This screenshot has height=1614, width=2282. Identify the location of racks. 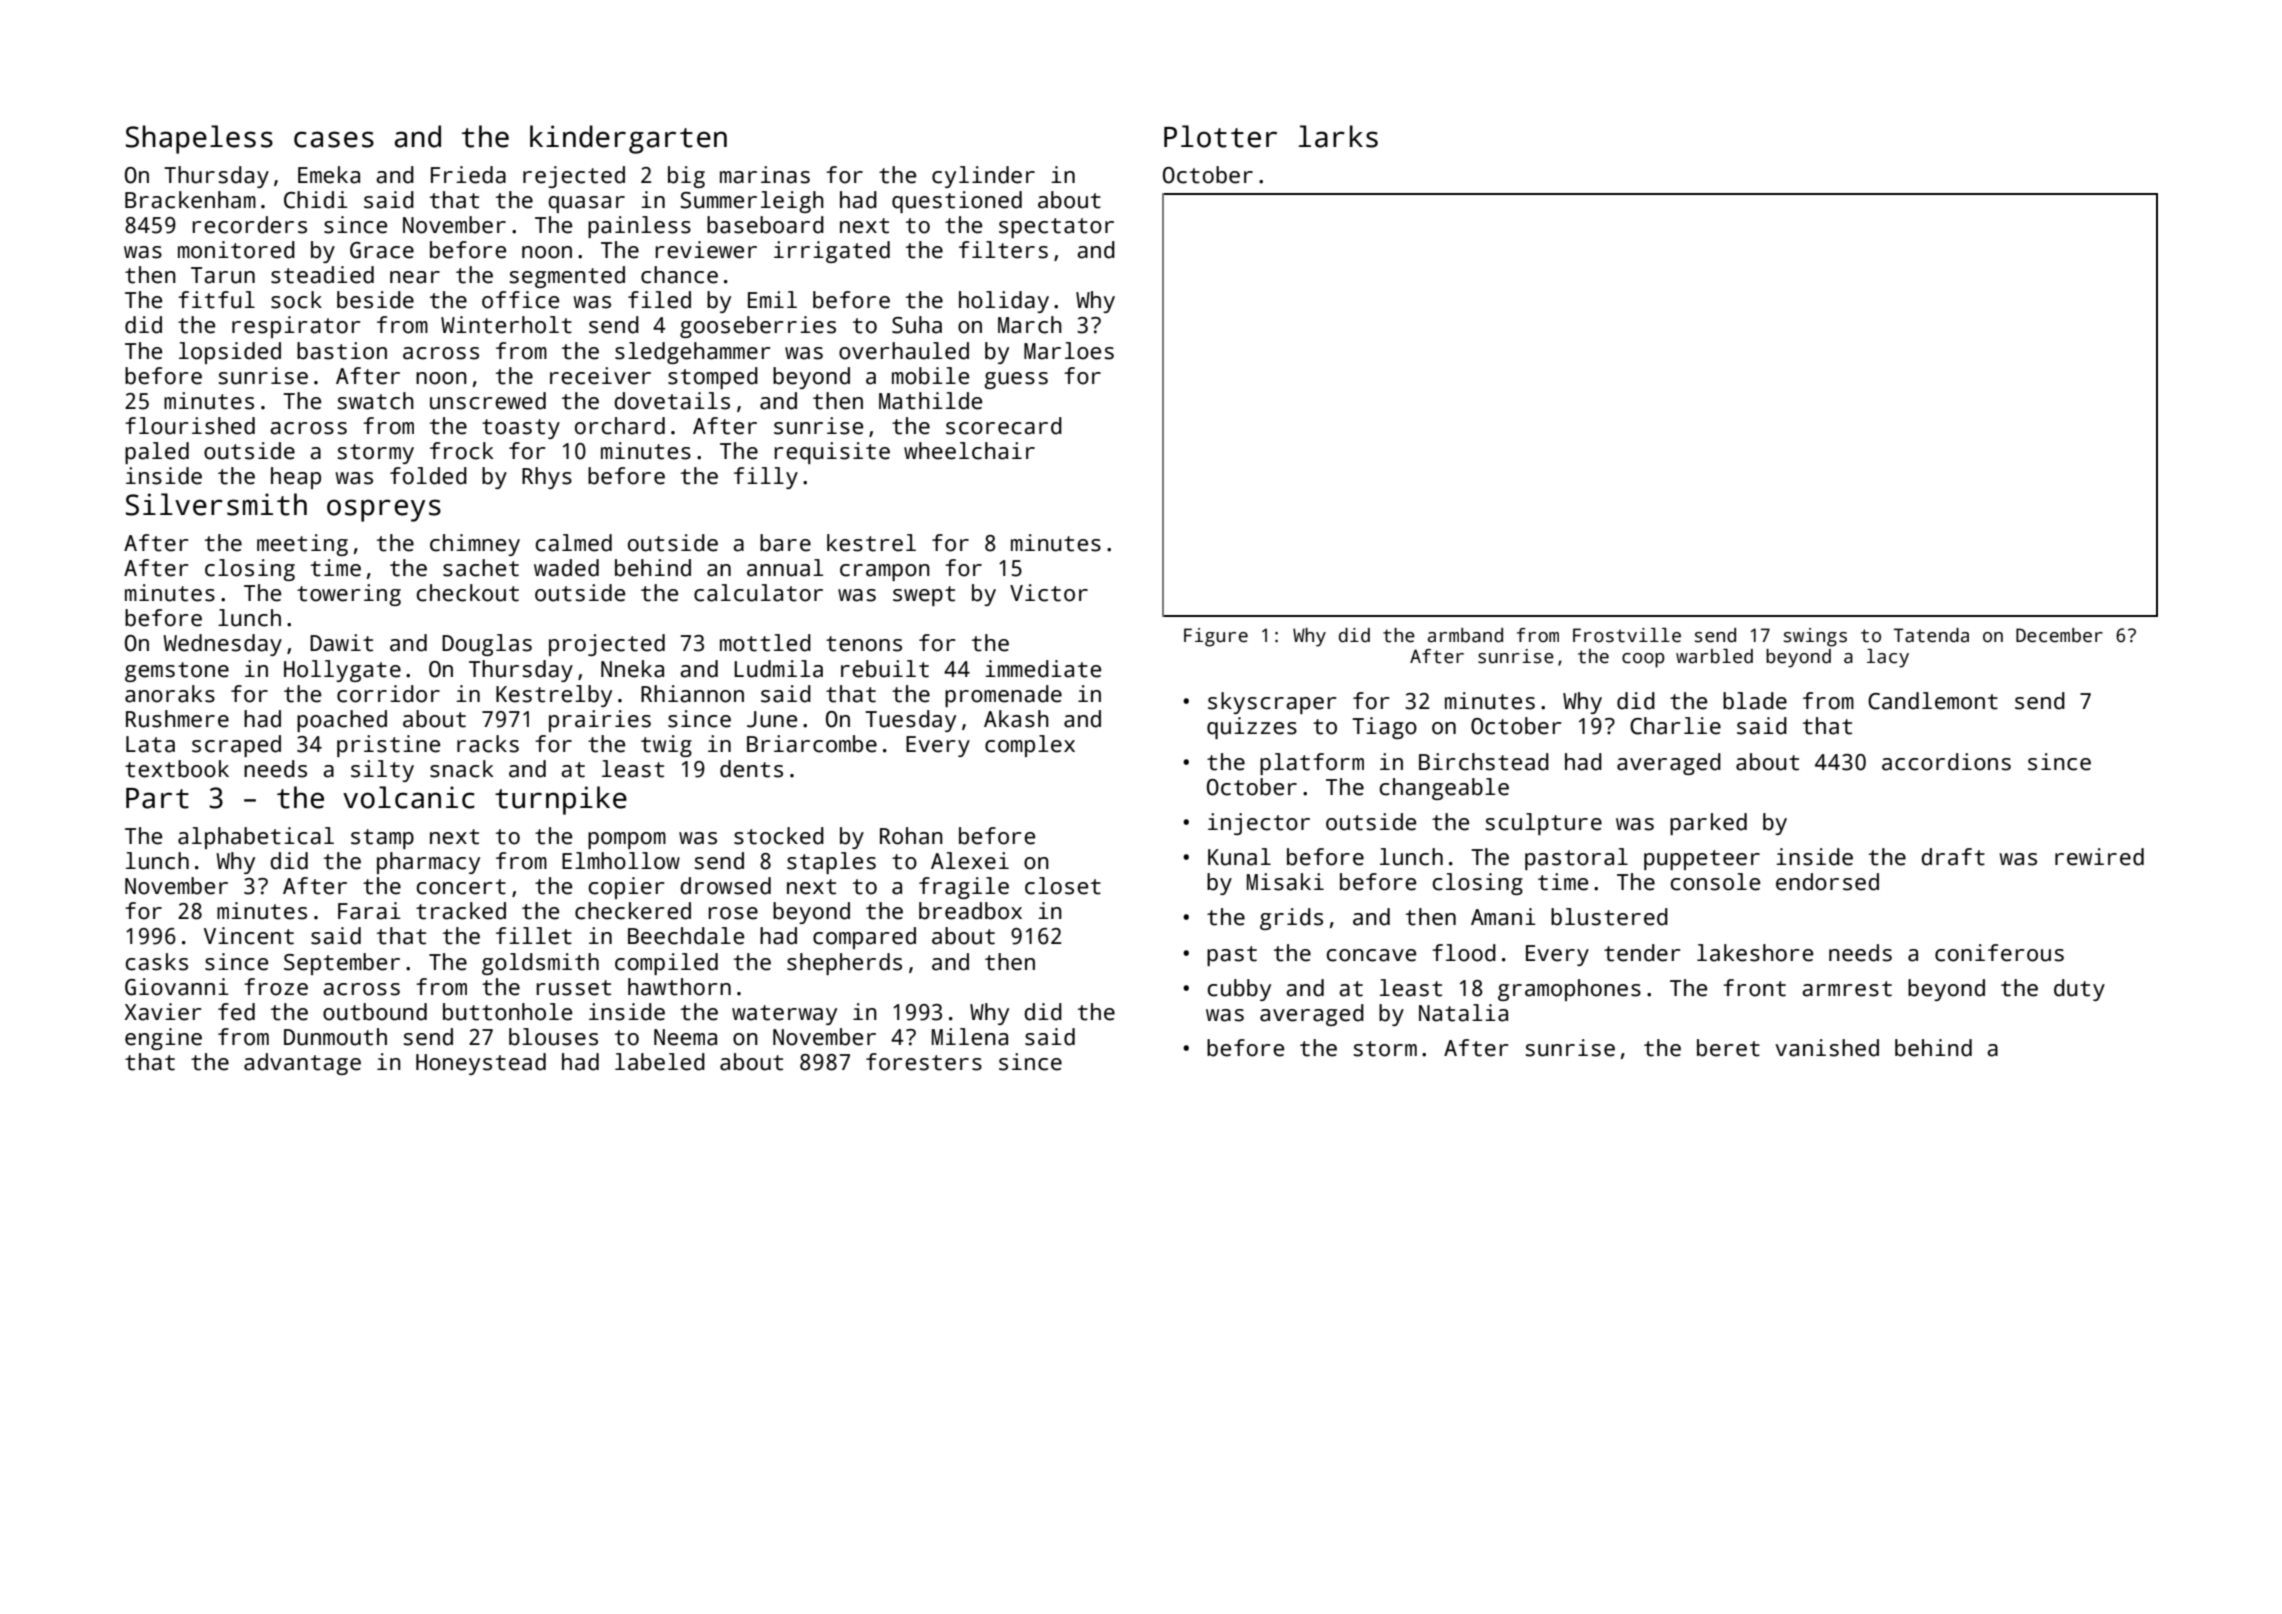
(488, 744).
